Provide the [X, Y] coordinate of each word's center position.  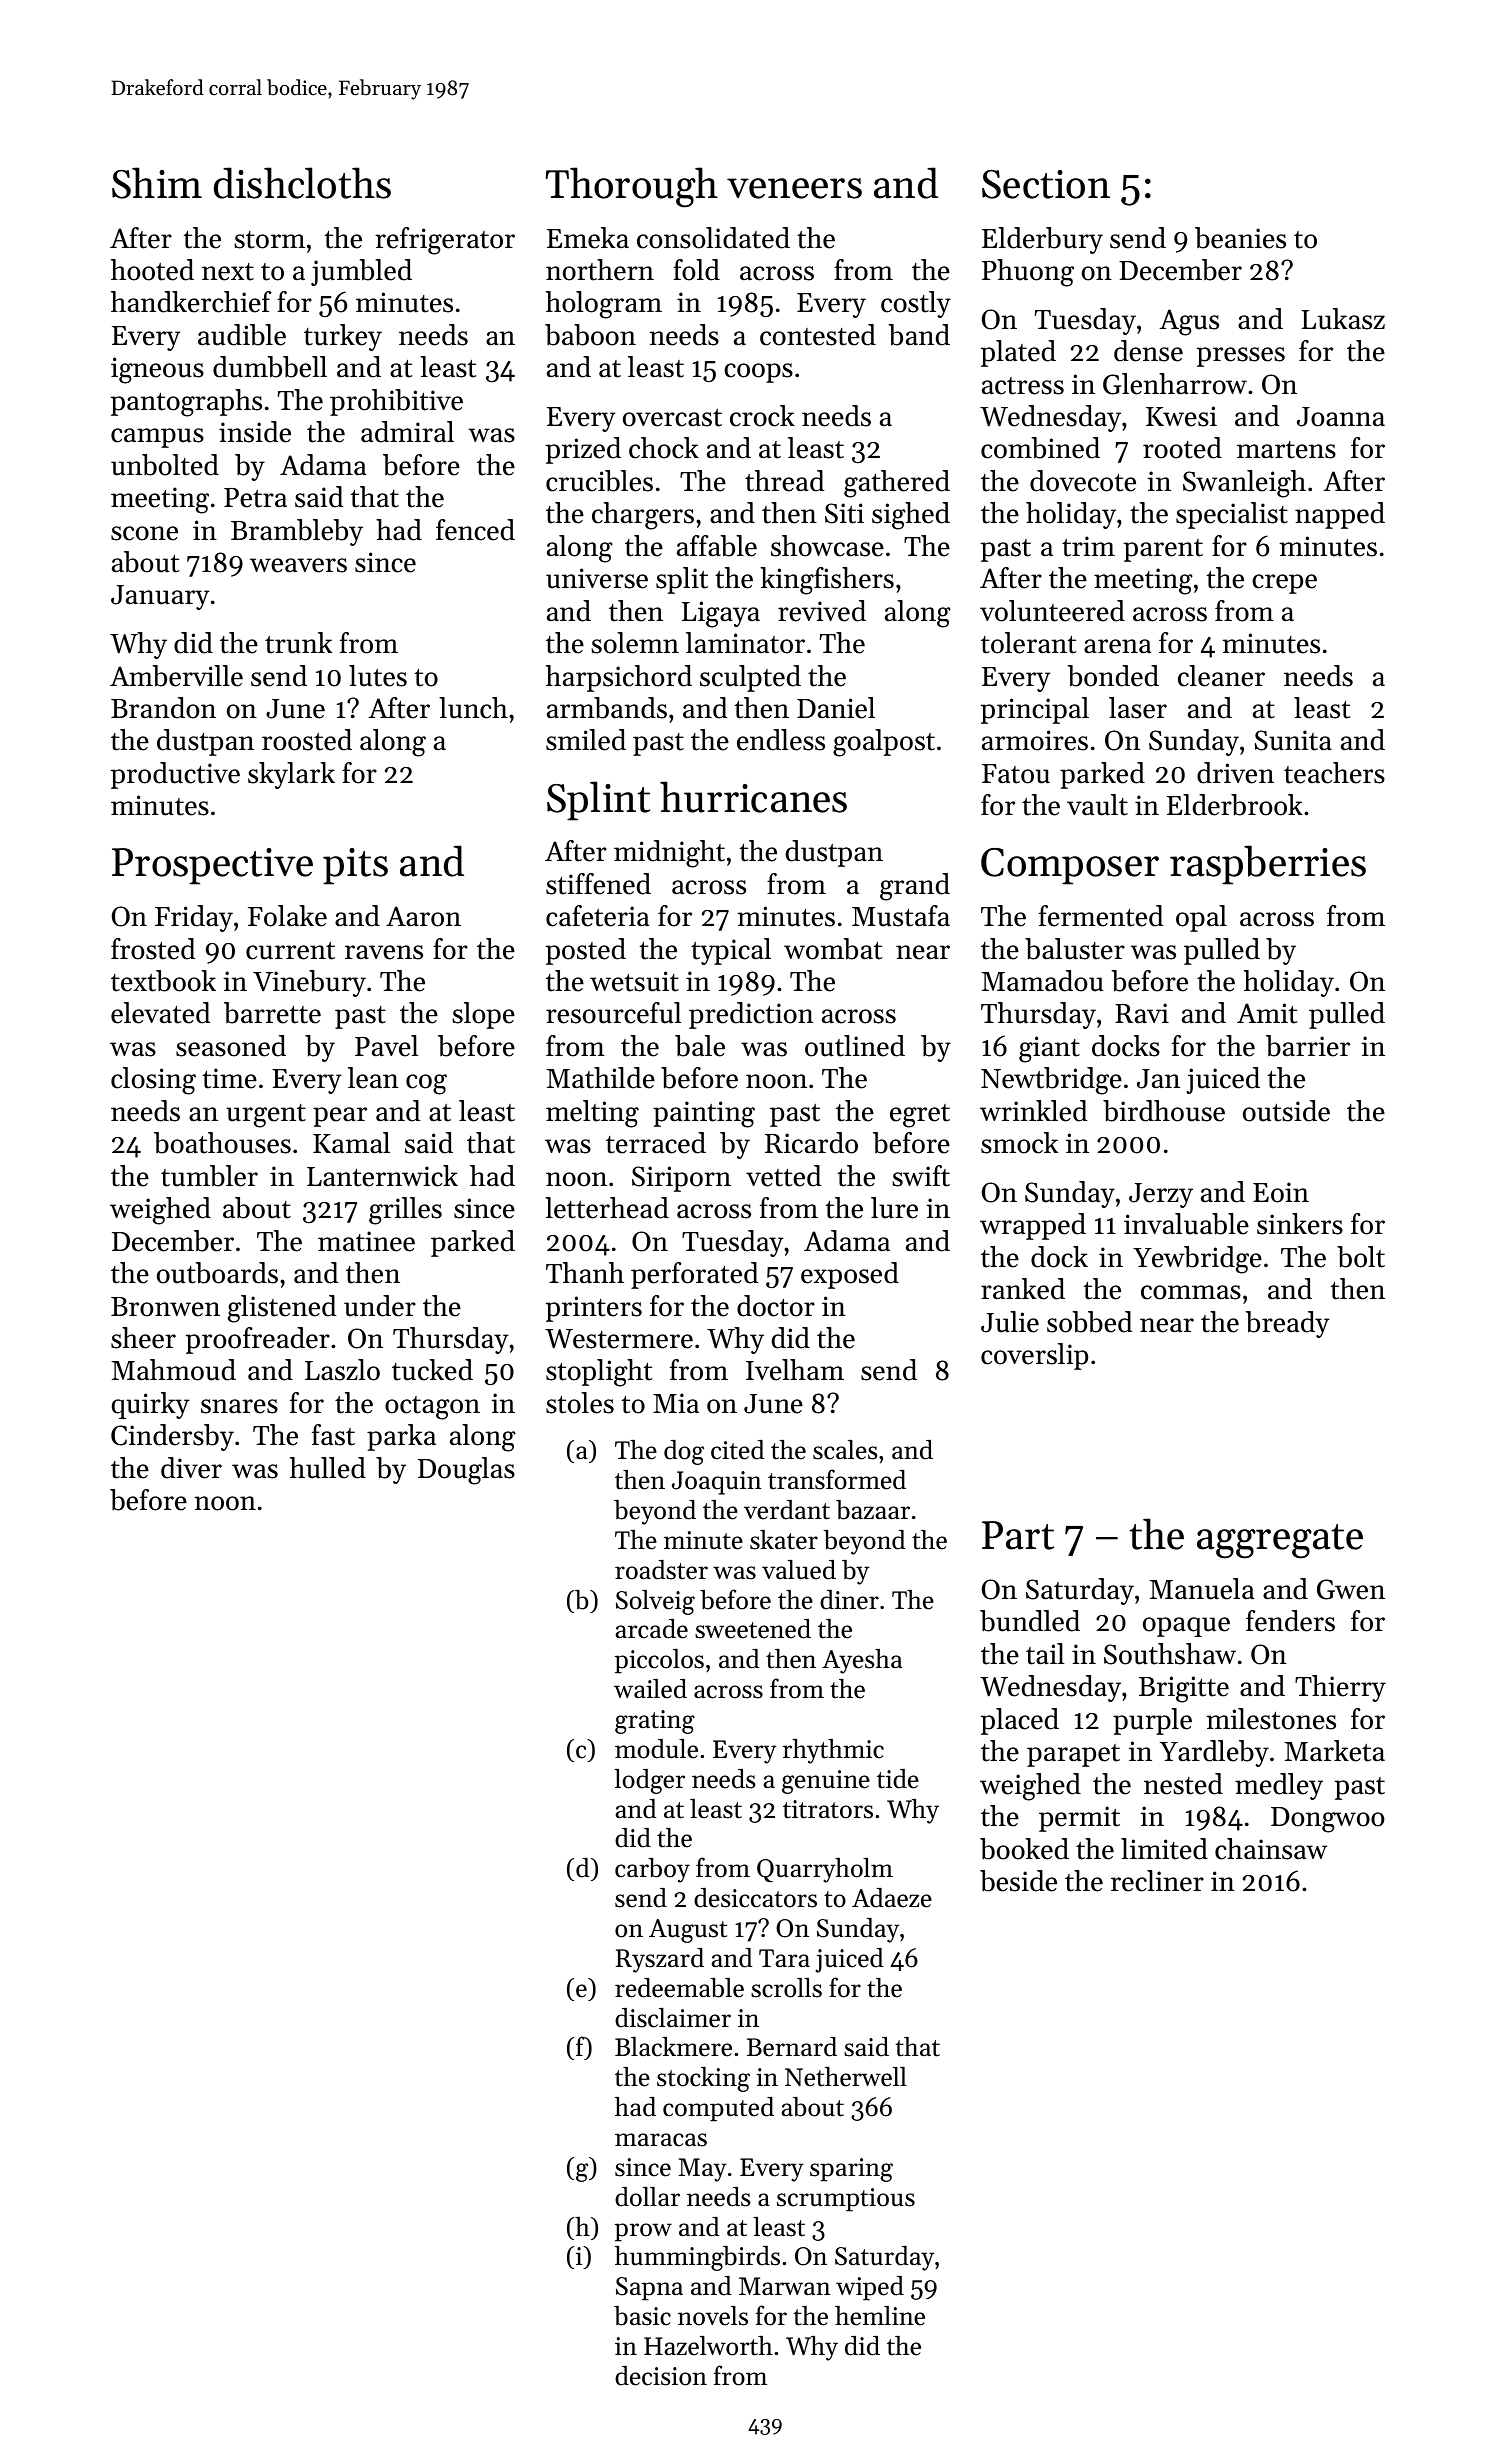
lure [894, 1208]
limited [1164, 1849]
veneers [794, 188]
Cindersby [172, 1437]
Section [1046, 184]
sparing [851, 2170]
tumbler [209, 1176]
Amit [1267, 1013]
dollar [647, 2197]
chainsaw [1271, 1849]
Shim [157, 183]
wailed [650, 1689]
